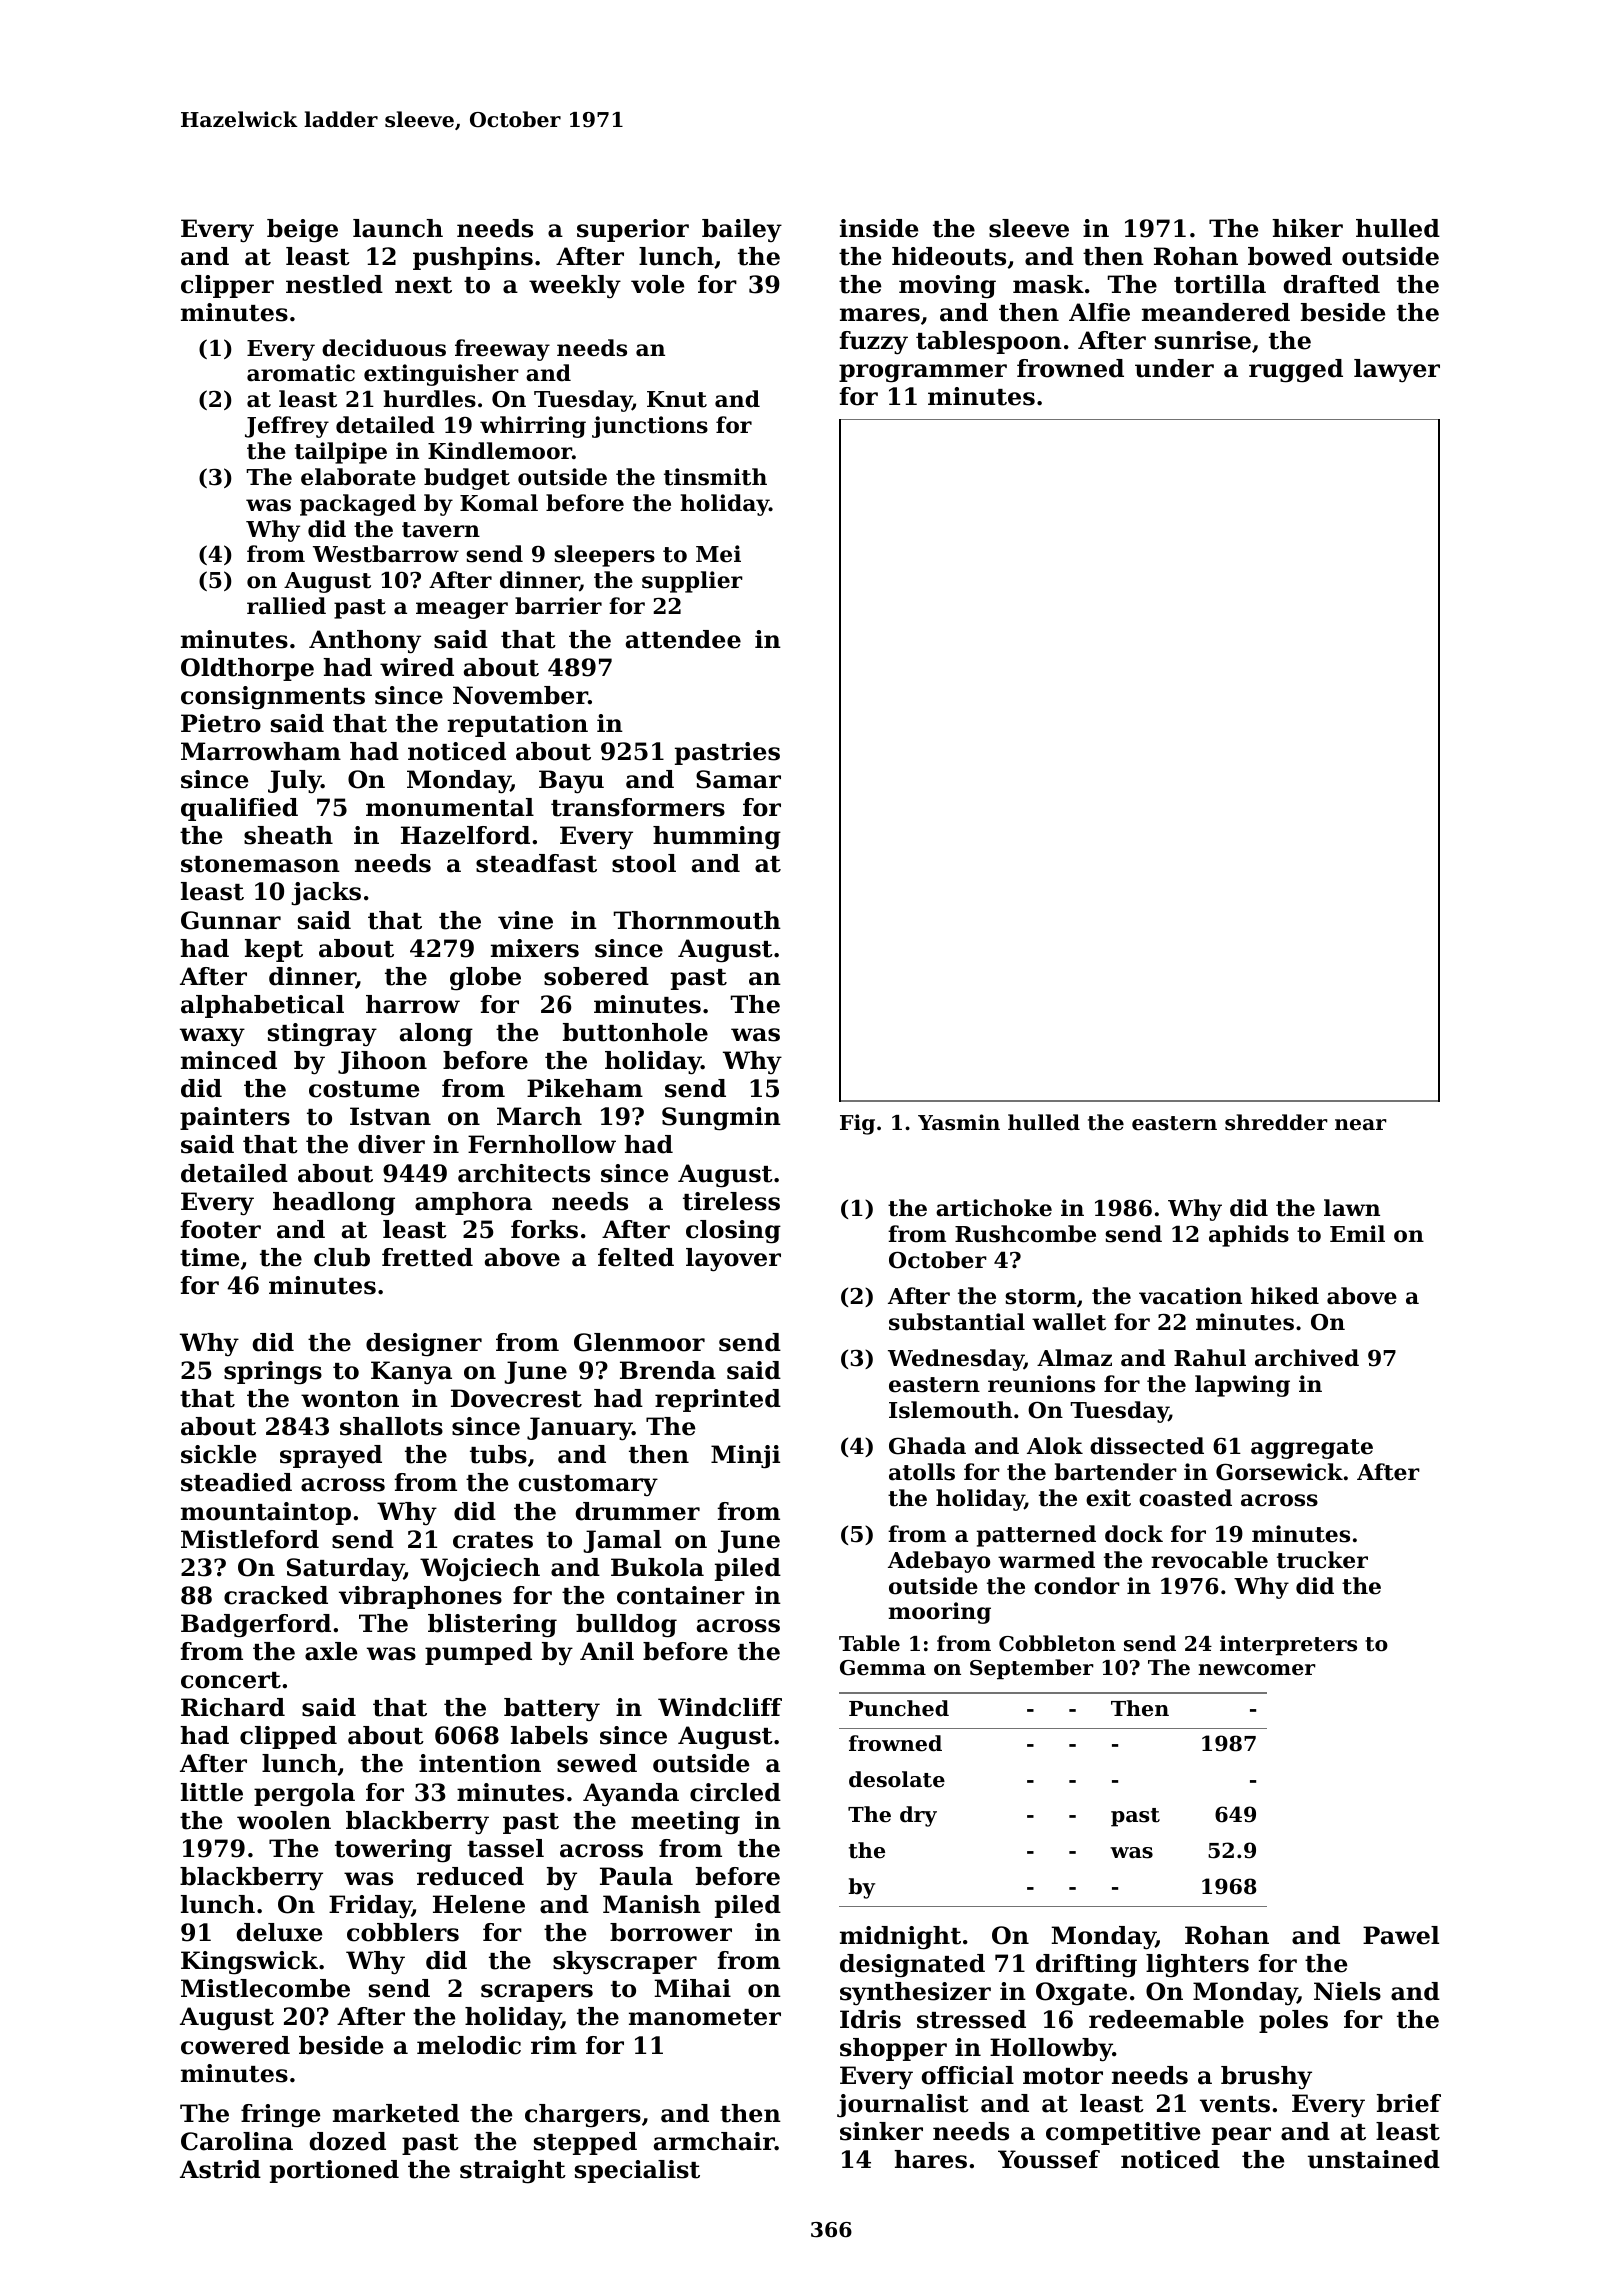 The height and width of the screenshot is (2292, 1620). Describe the element at coordinates (1276, 1122) in the screenshot. I see `shredder` at that location.
